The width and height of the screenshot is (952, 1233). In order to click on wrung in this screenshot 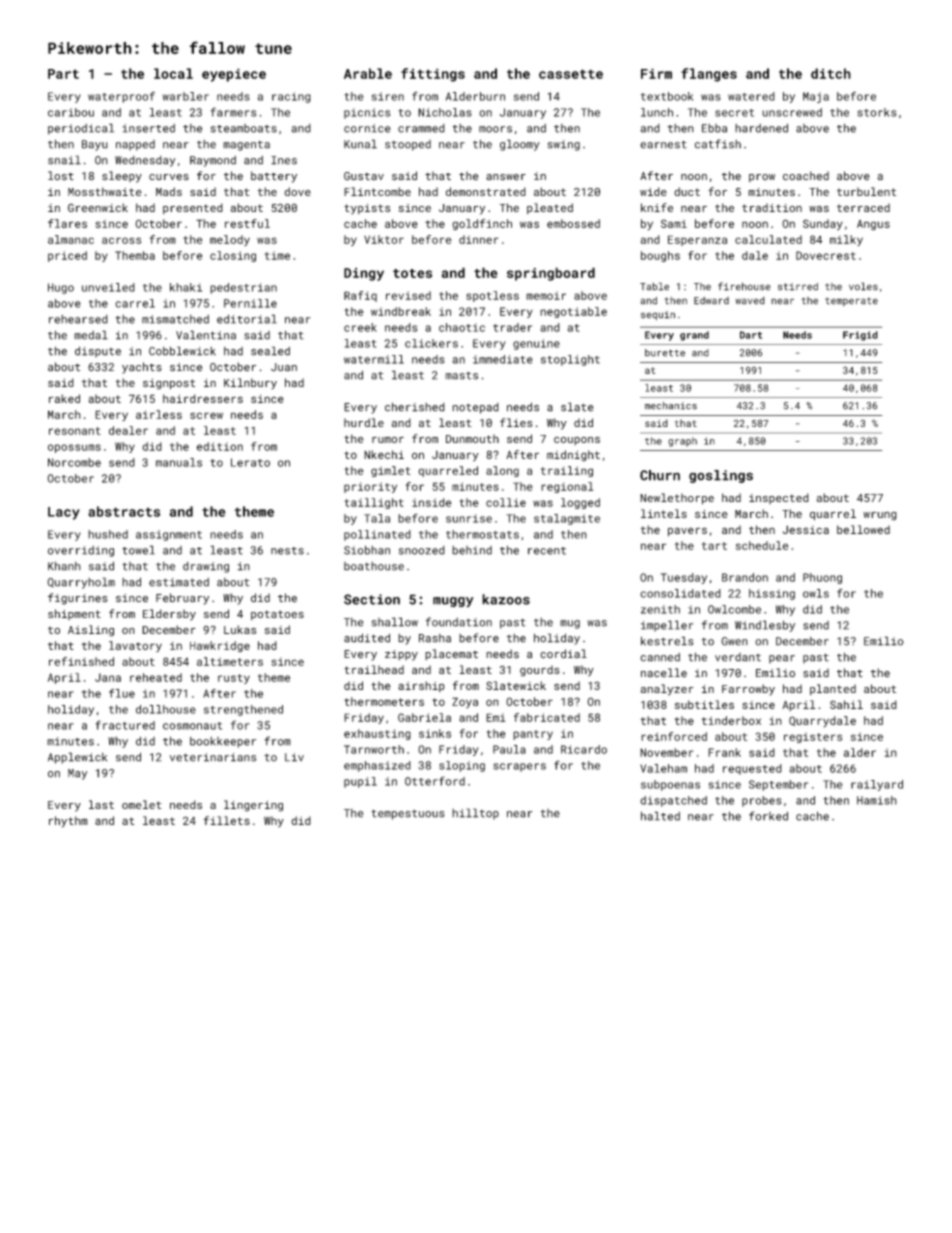, I will do `click(880, 516)`.
